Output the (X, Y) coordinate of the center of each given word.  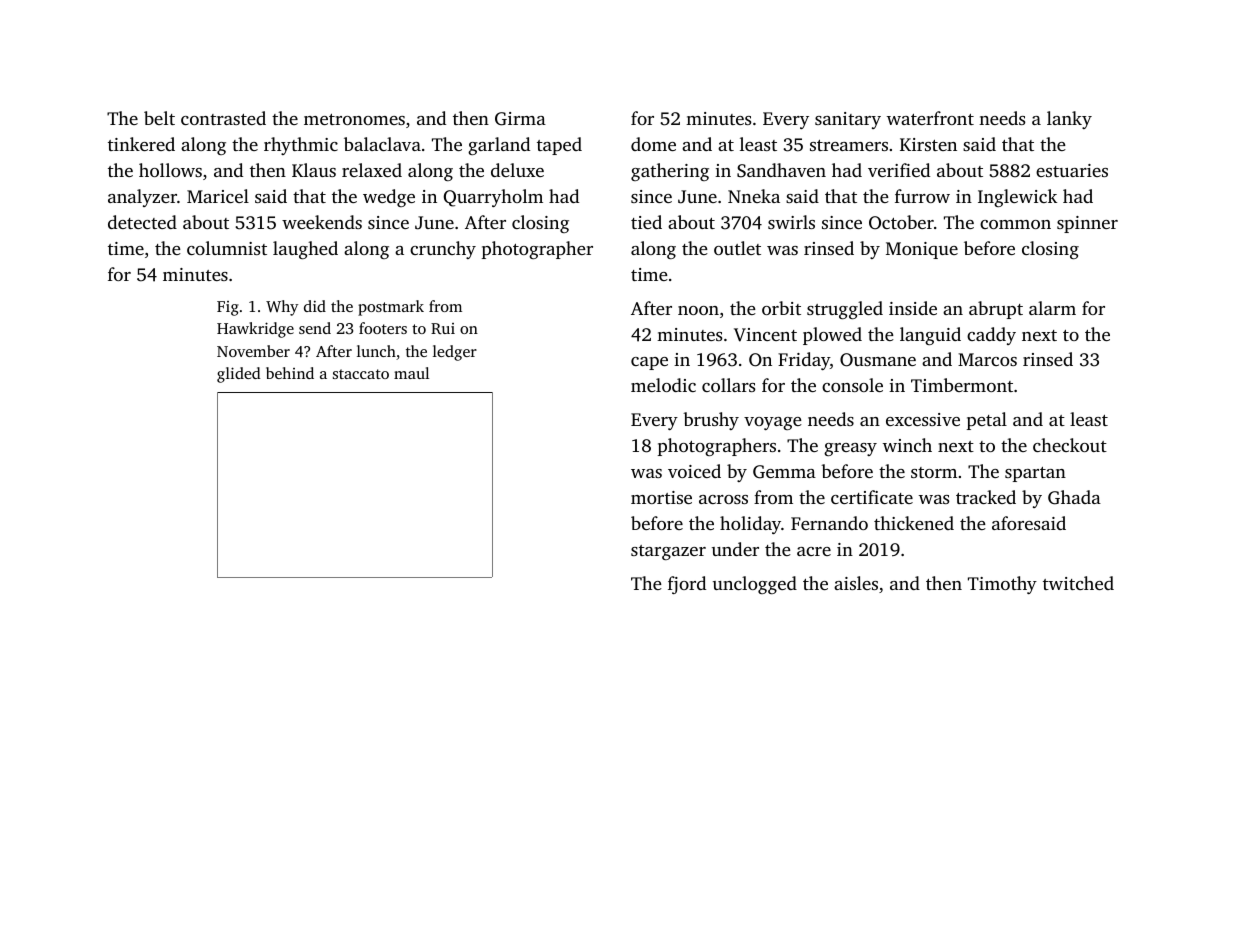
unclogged (755, 585)
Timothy (1002, 585)
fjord (687, 585)
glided (238, 375)
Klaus (314, 170)
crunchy (443, 250)
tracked (986, 497)
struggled (845, 310)
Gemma (784, 472)
